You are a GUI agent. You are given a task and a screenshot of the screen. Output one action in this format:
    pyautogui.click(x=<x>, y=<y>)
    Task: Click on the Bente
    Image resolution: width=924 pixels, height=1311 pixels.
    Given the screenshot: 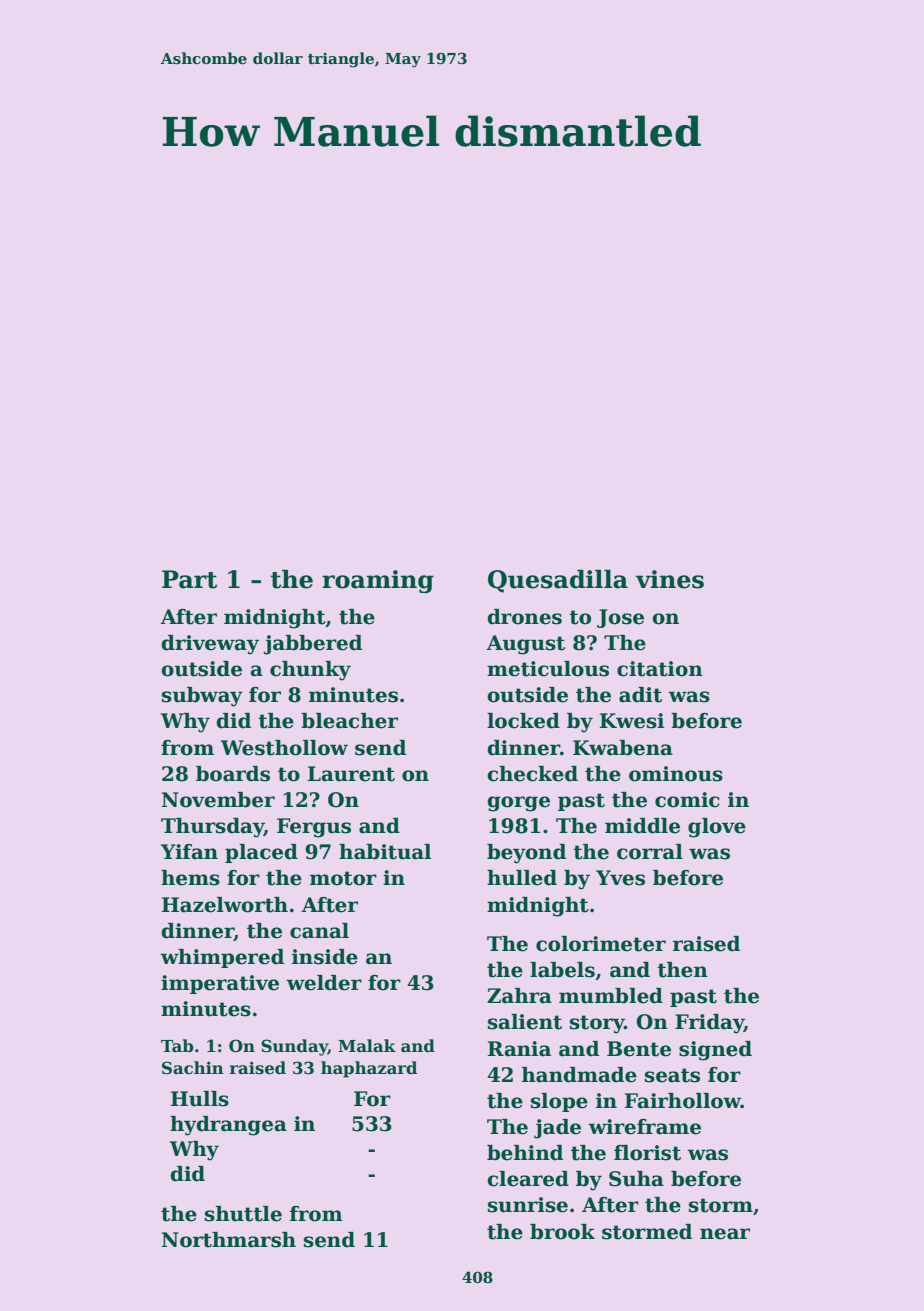 What is the action you would take?
    pyautogui.click(x=639, y=1049)
